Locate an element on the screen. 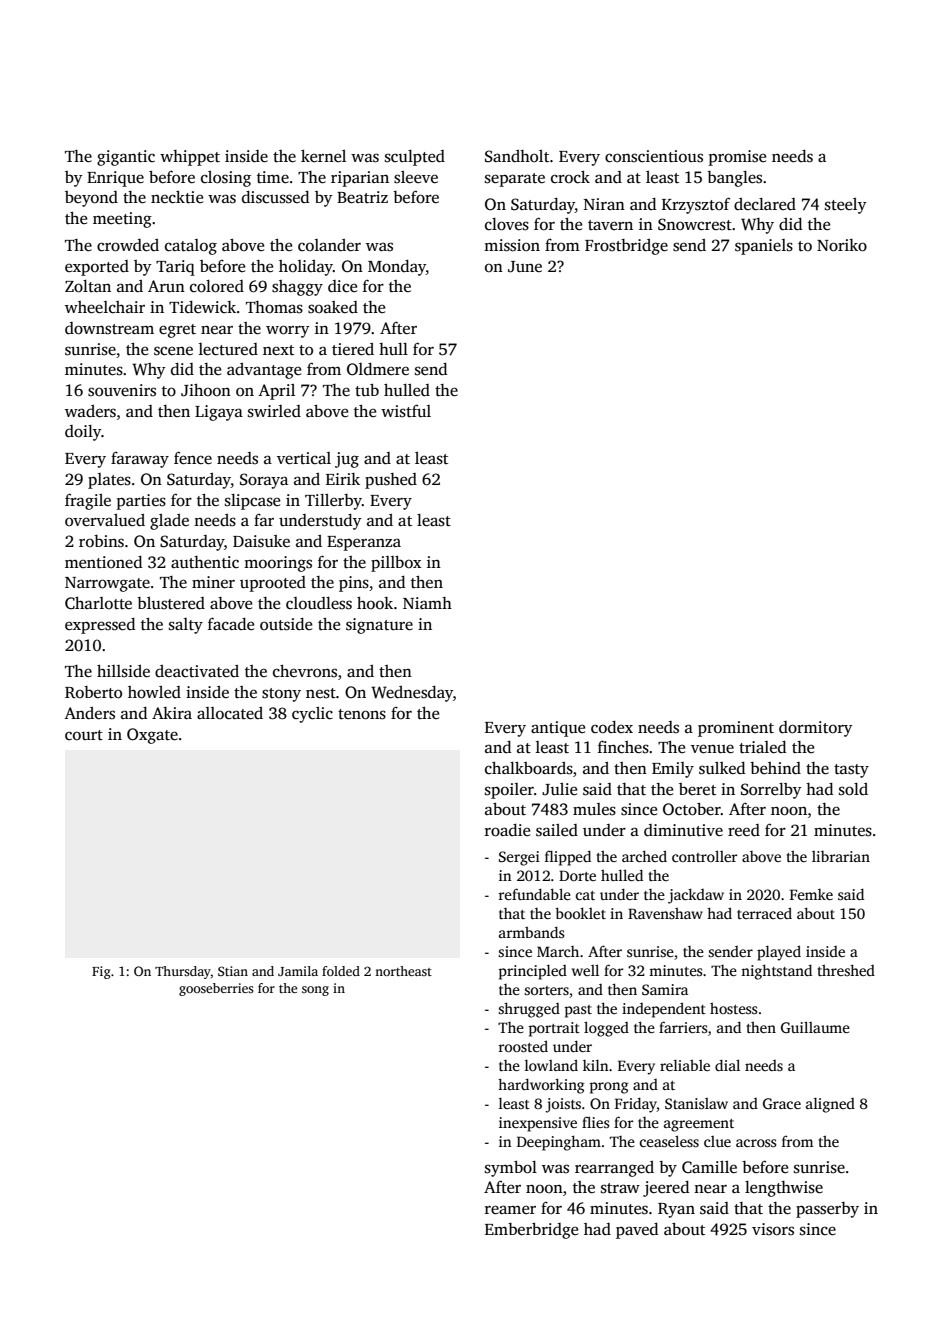 The image size is (944, 1341). played is located at coordinates (779, 953).
